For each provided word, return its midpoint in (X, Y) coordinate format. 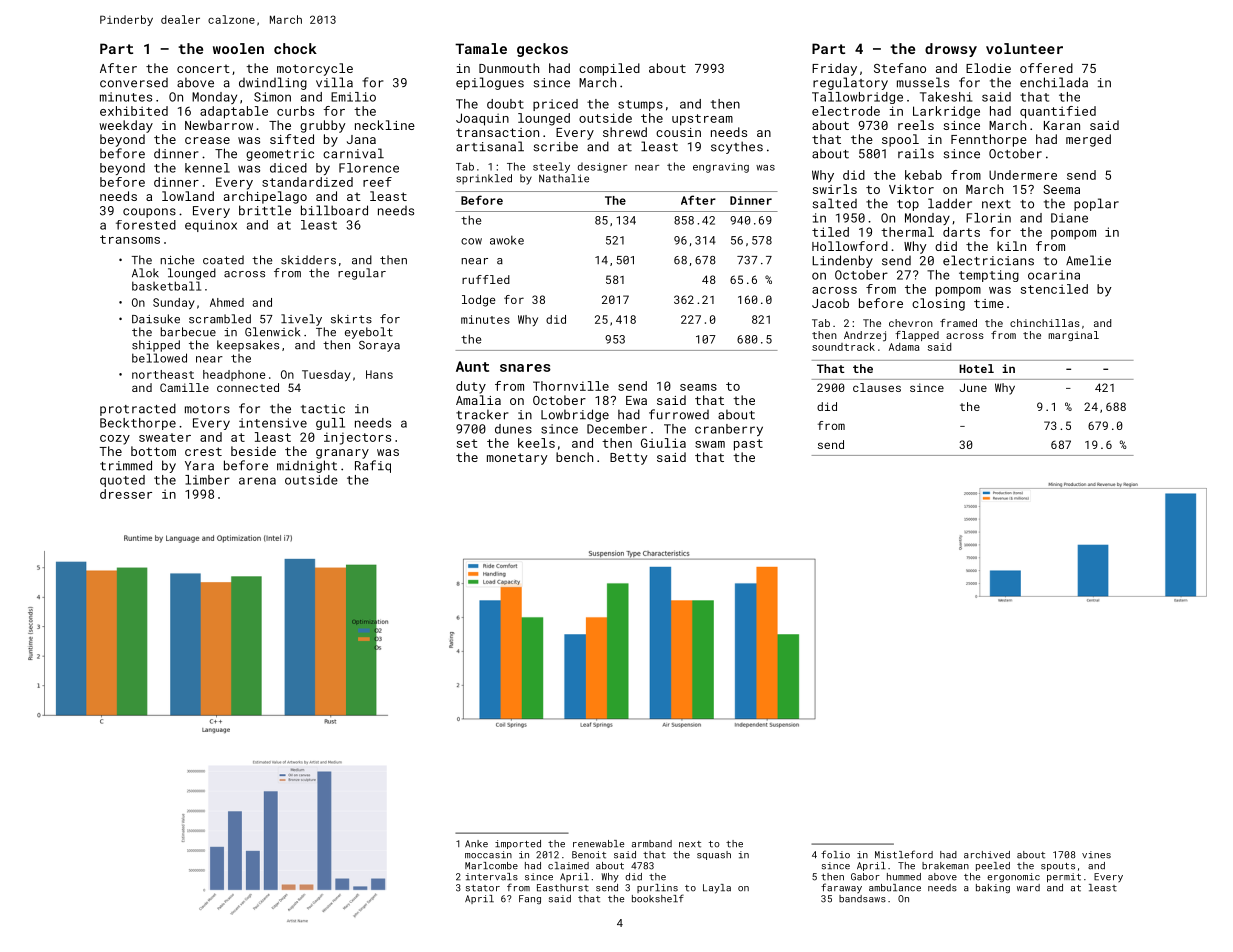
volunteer (1024, 48)
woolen (238, 48)
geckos (542, 50)
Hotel (976, 368)
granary (342, 454)
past (748, 445)
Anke (476, 844)
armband (652, 844)
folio (835, 854)
